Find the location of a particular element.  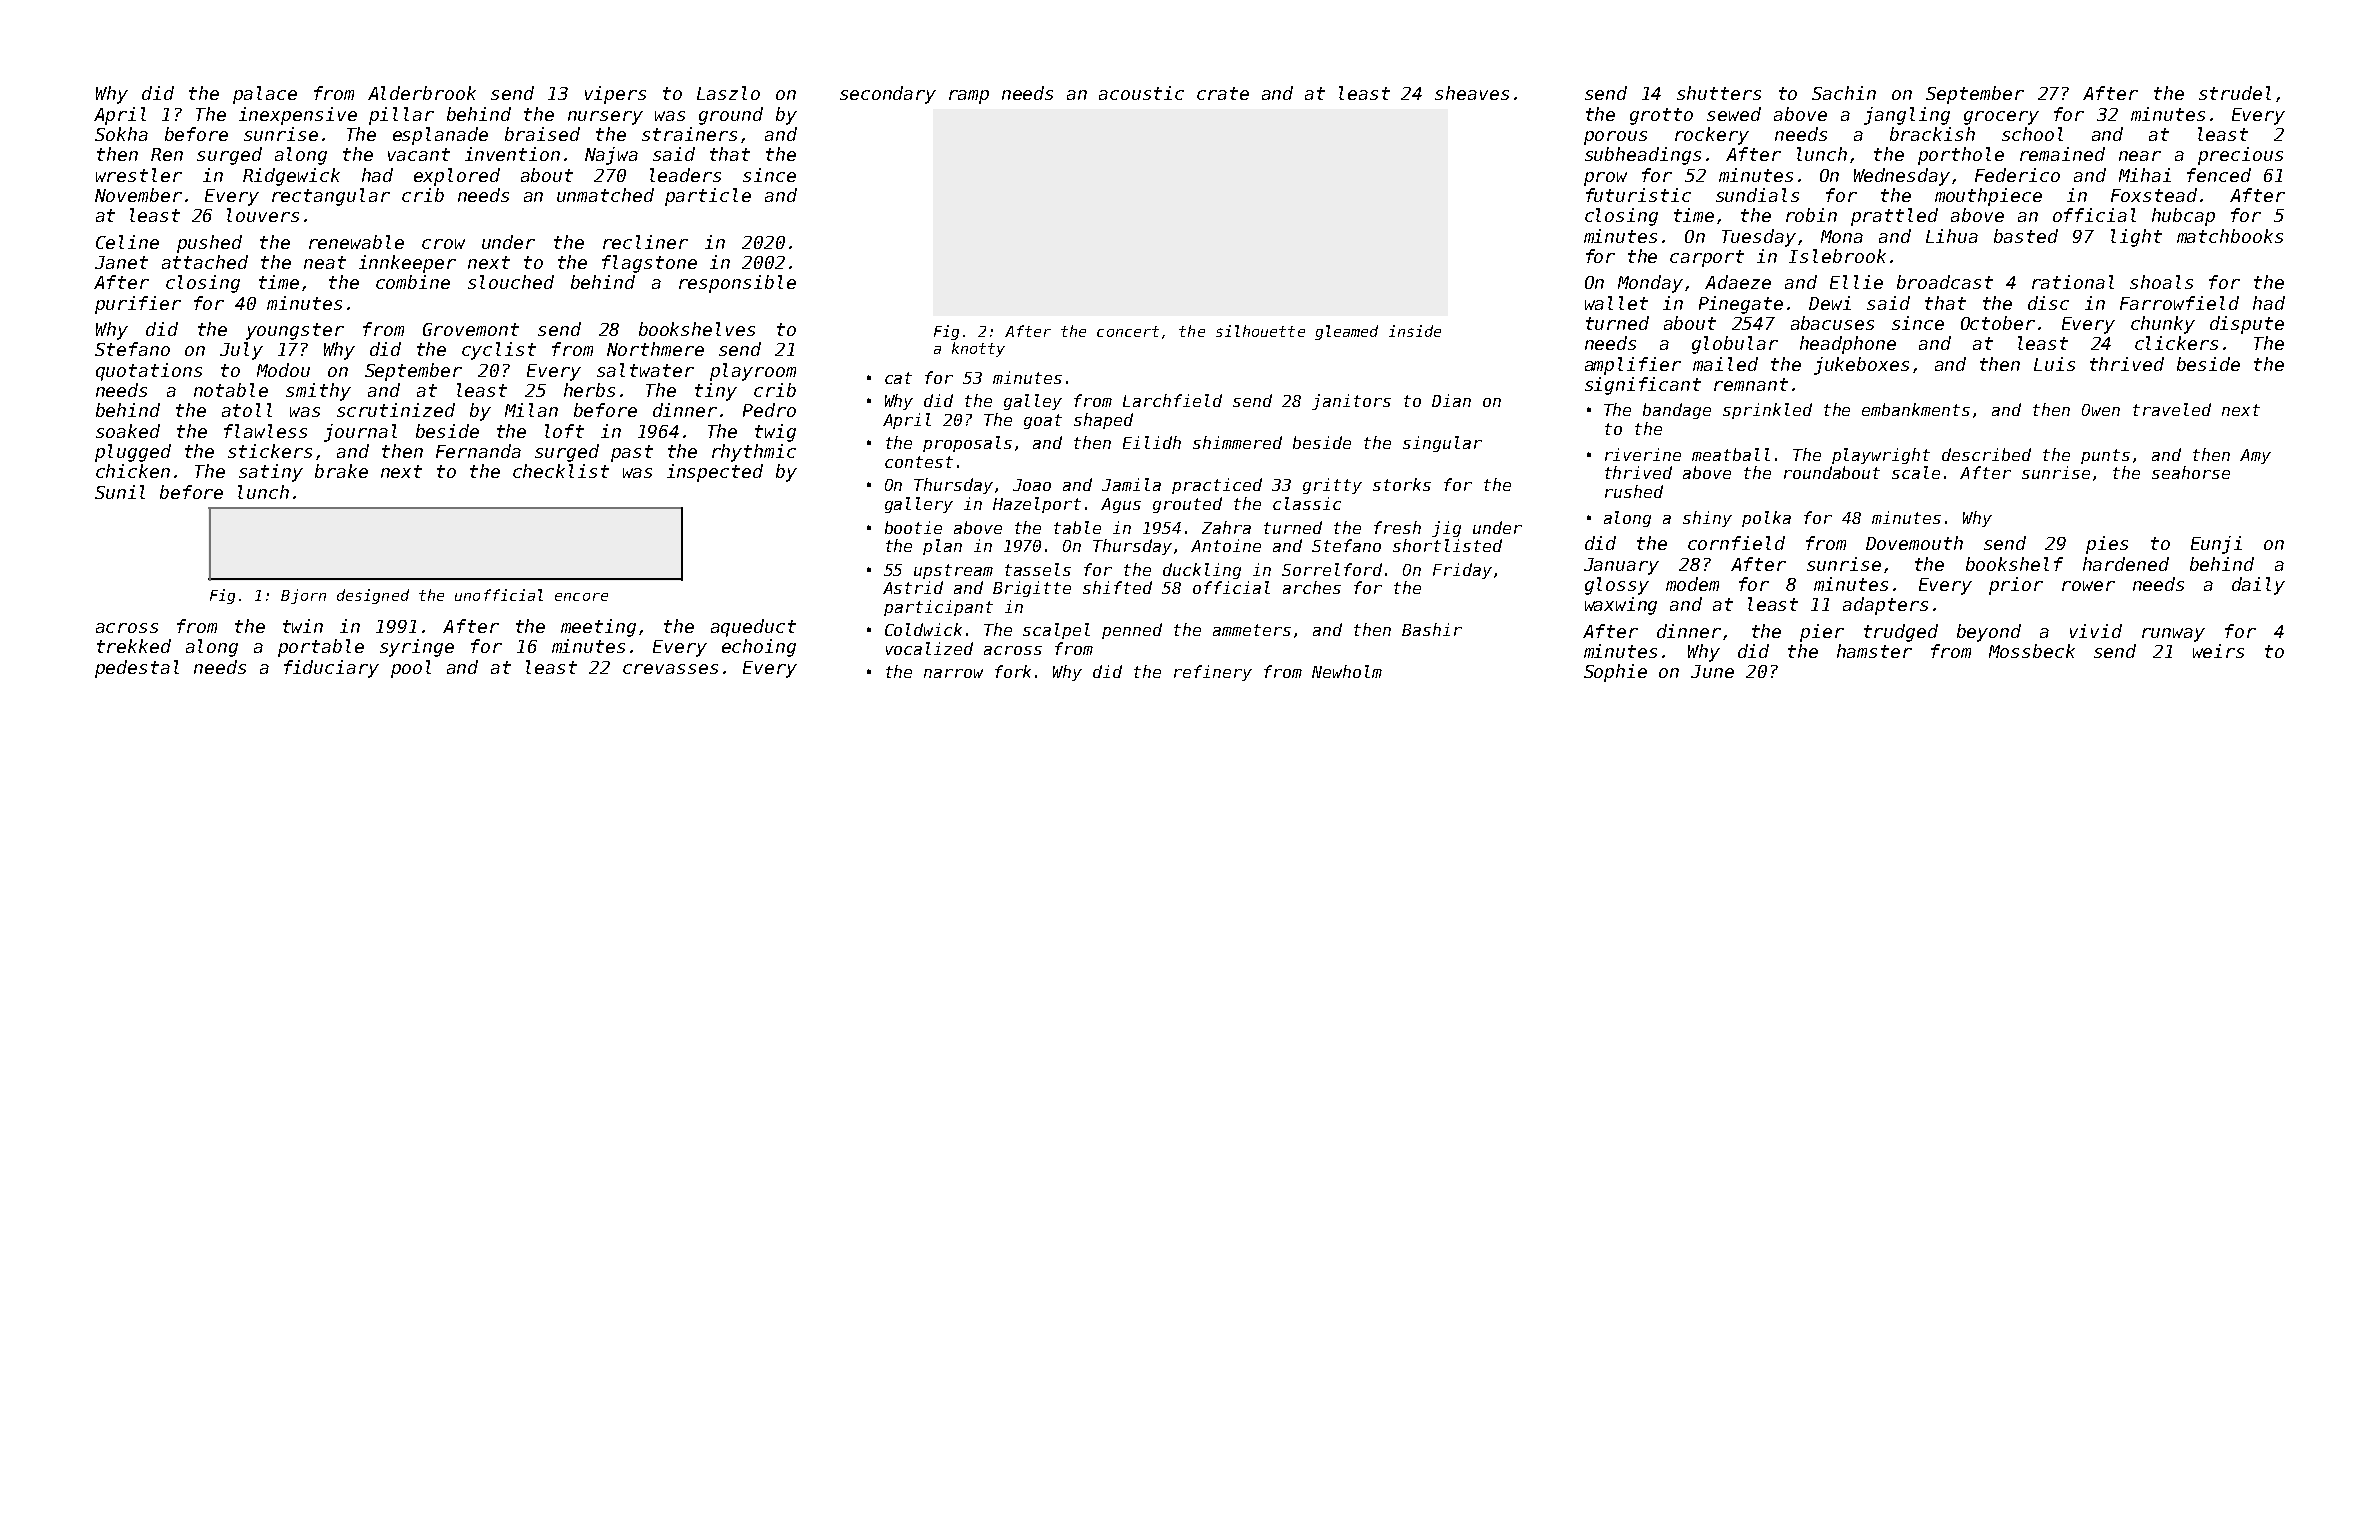

crate is located at coordinates (1223, 93).
